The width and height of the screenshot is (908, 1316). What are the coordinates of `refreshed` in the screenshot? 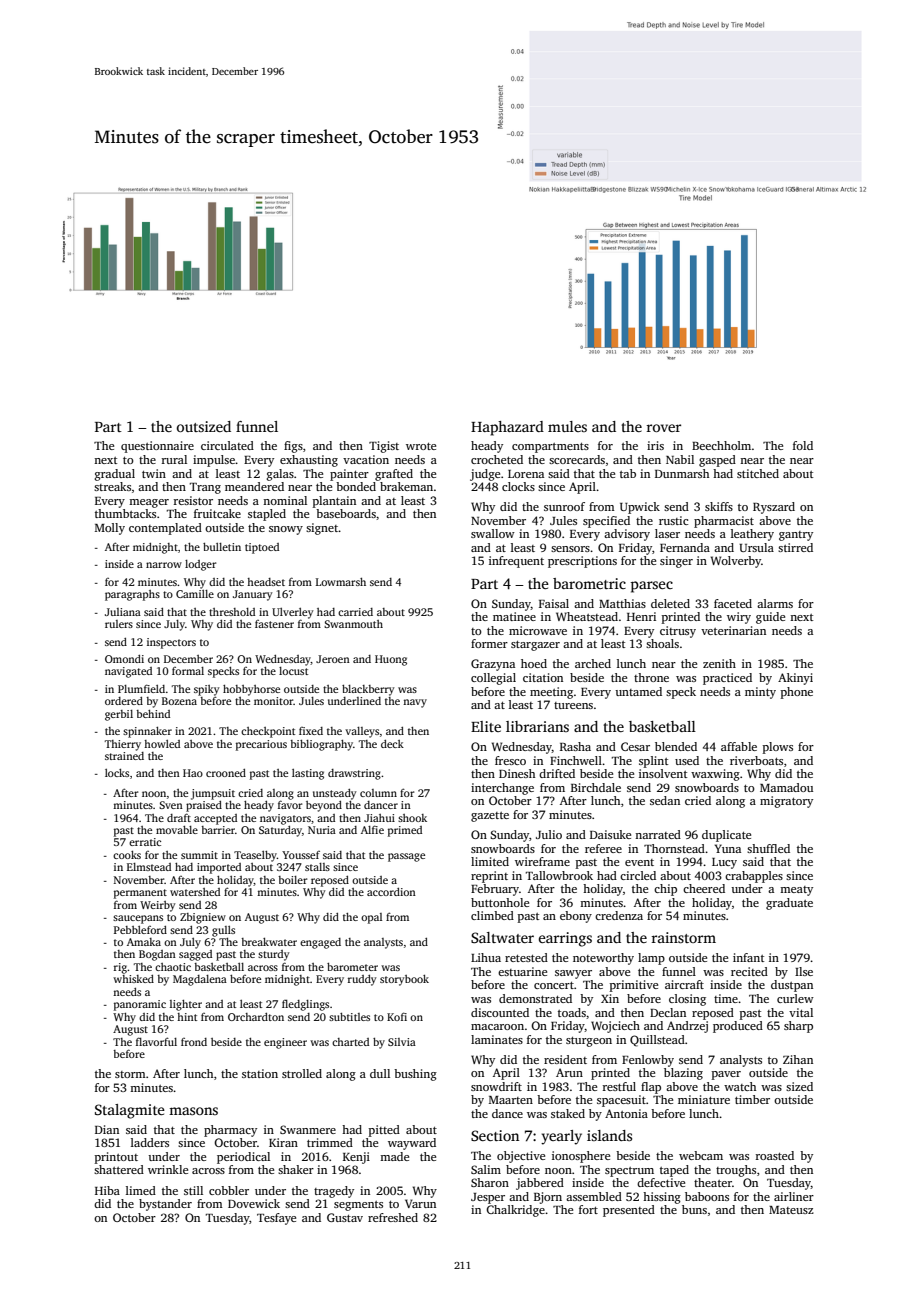 It's located at (393, 1217).
